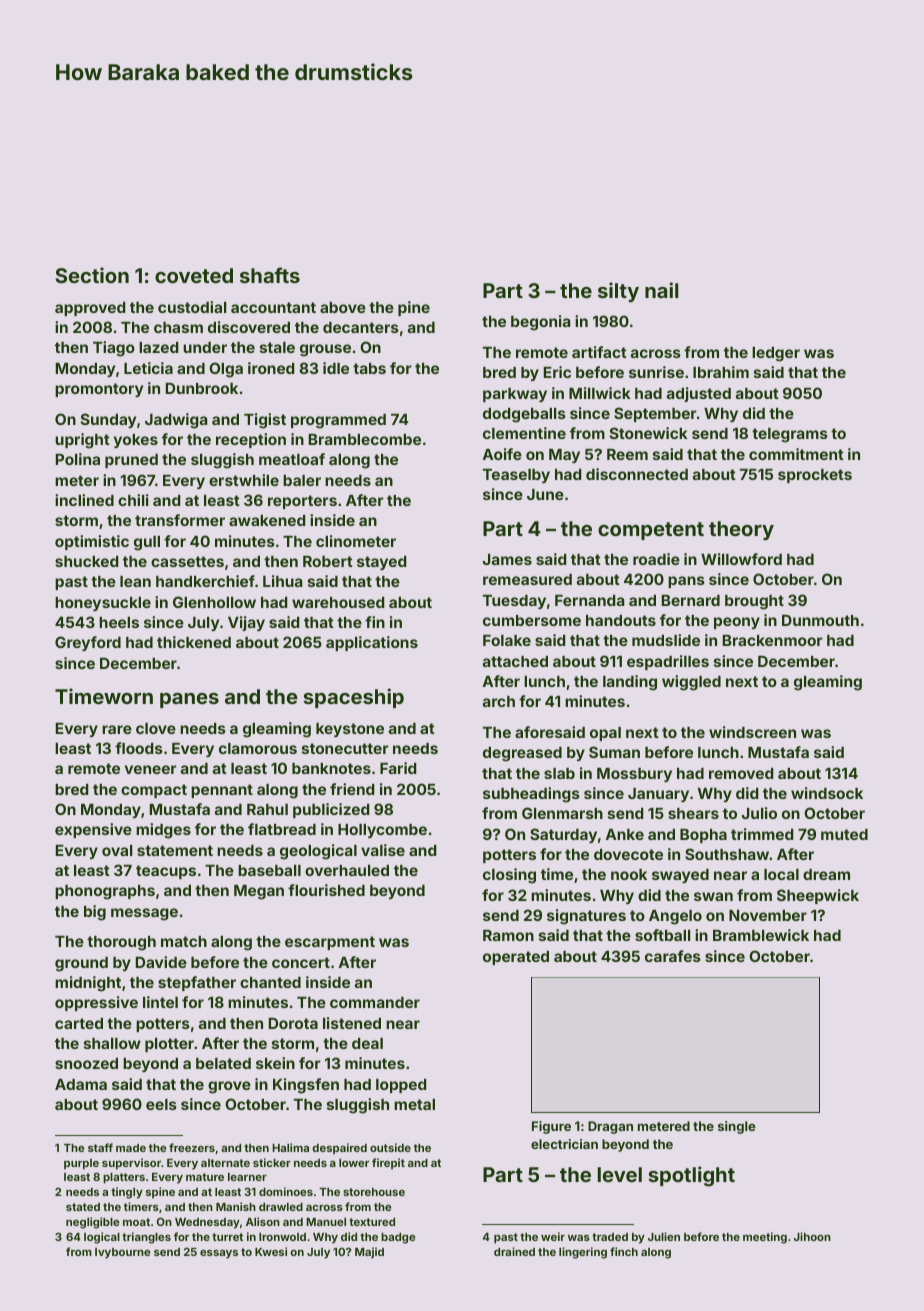 The height and width of the image is (1311, 924). I want to click on single, so click(737, 1127).
